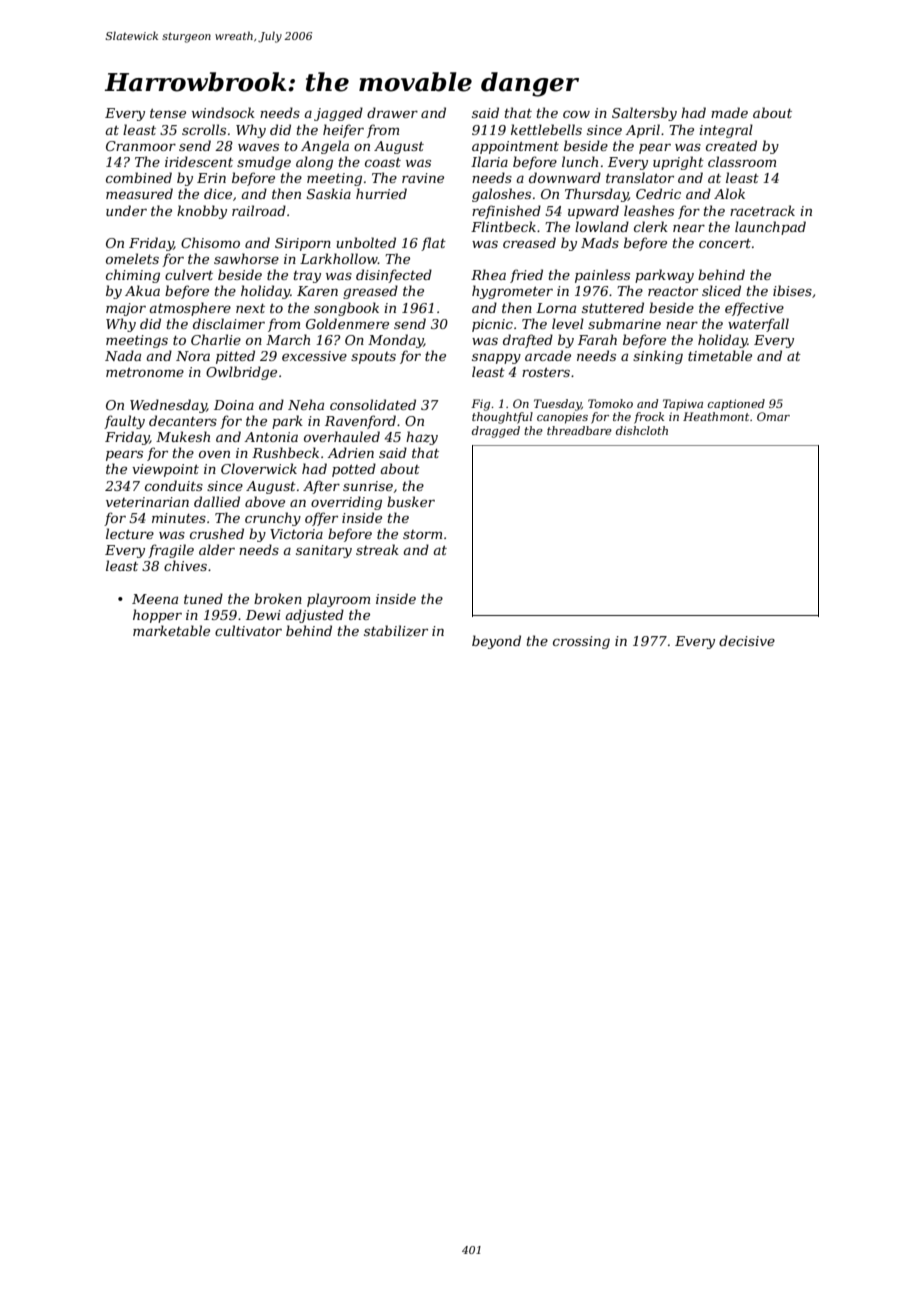 The image size is (924, 1308). Describe the element at coordinates (529, 242) in the page. I see `creased` at that location.
